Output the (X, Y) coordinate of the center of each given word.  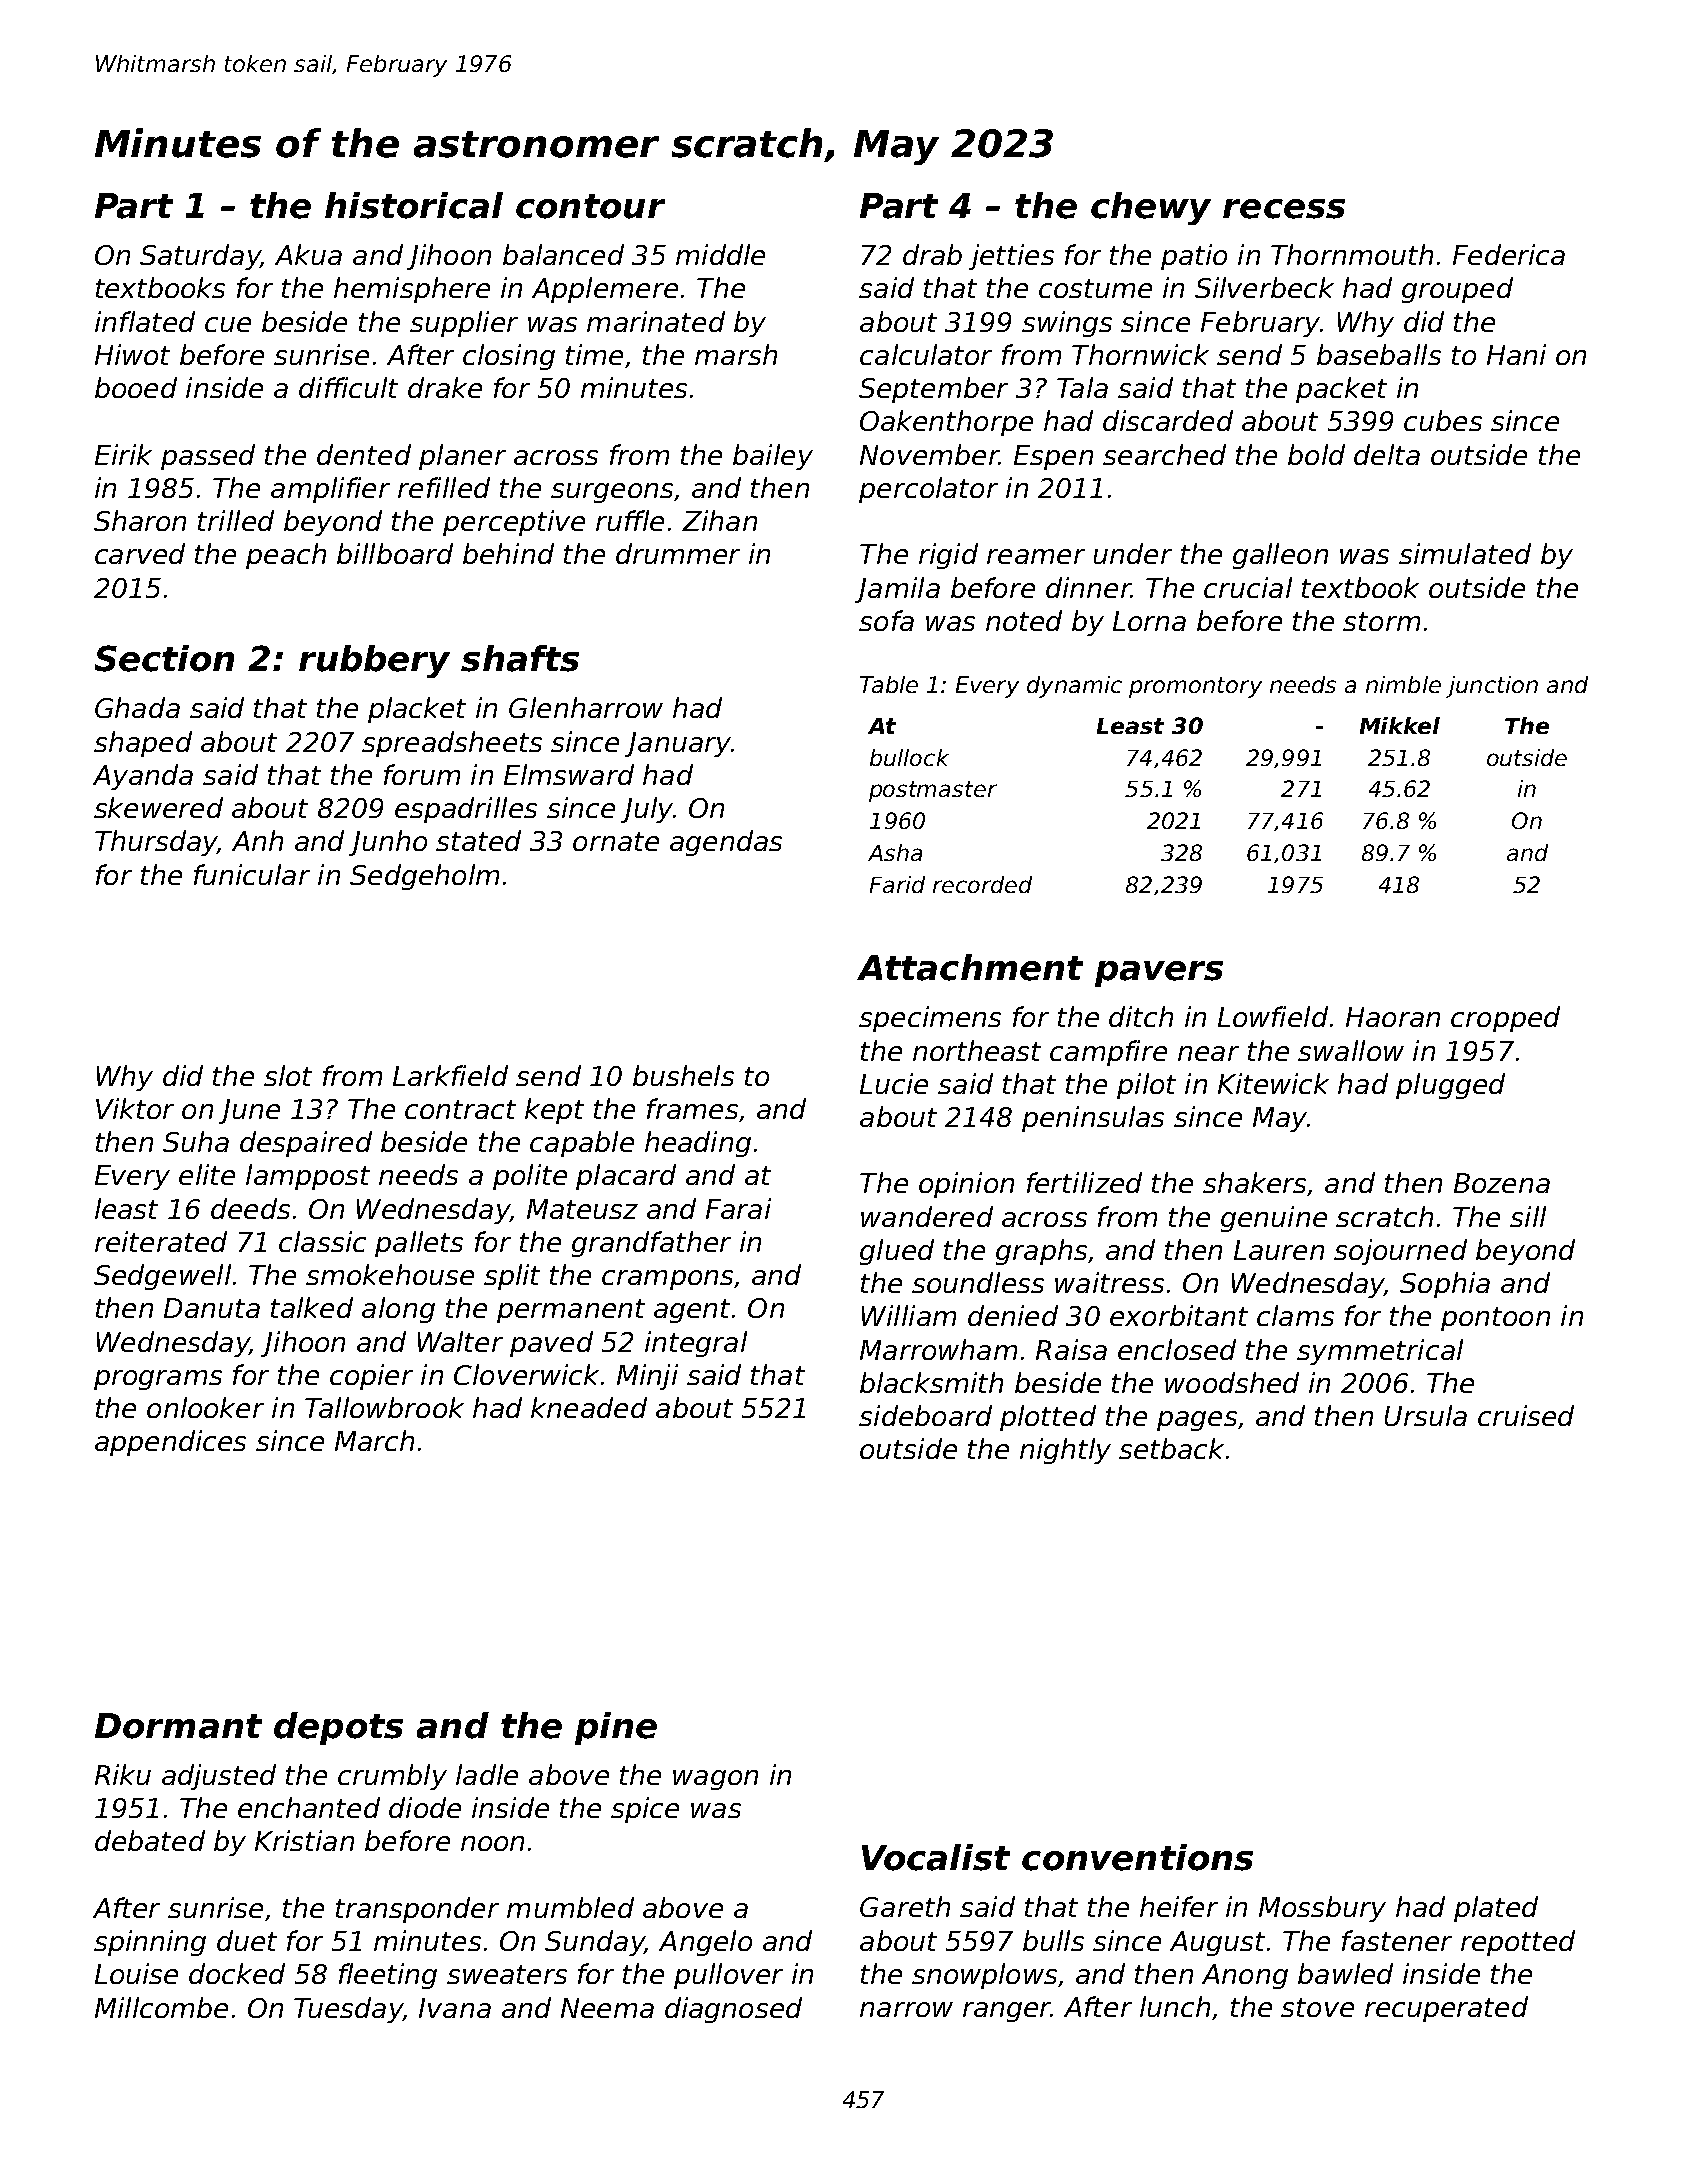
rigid (948, 556)
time (594, 354)
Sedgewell (162, 1277)
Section (164, 658)
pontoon (1495, 1319)
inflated (145, 321)
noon (492, 1843)
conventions (1137, 1857)
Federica (1509, 254)
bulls (1053, 1940)
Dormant (178, 1726)
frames (692, 1108)
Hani (1516, 354)
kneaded (589, 1407)
